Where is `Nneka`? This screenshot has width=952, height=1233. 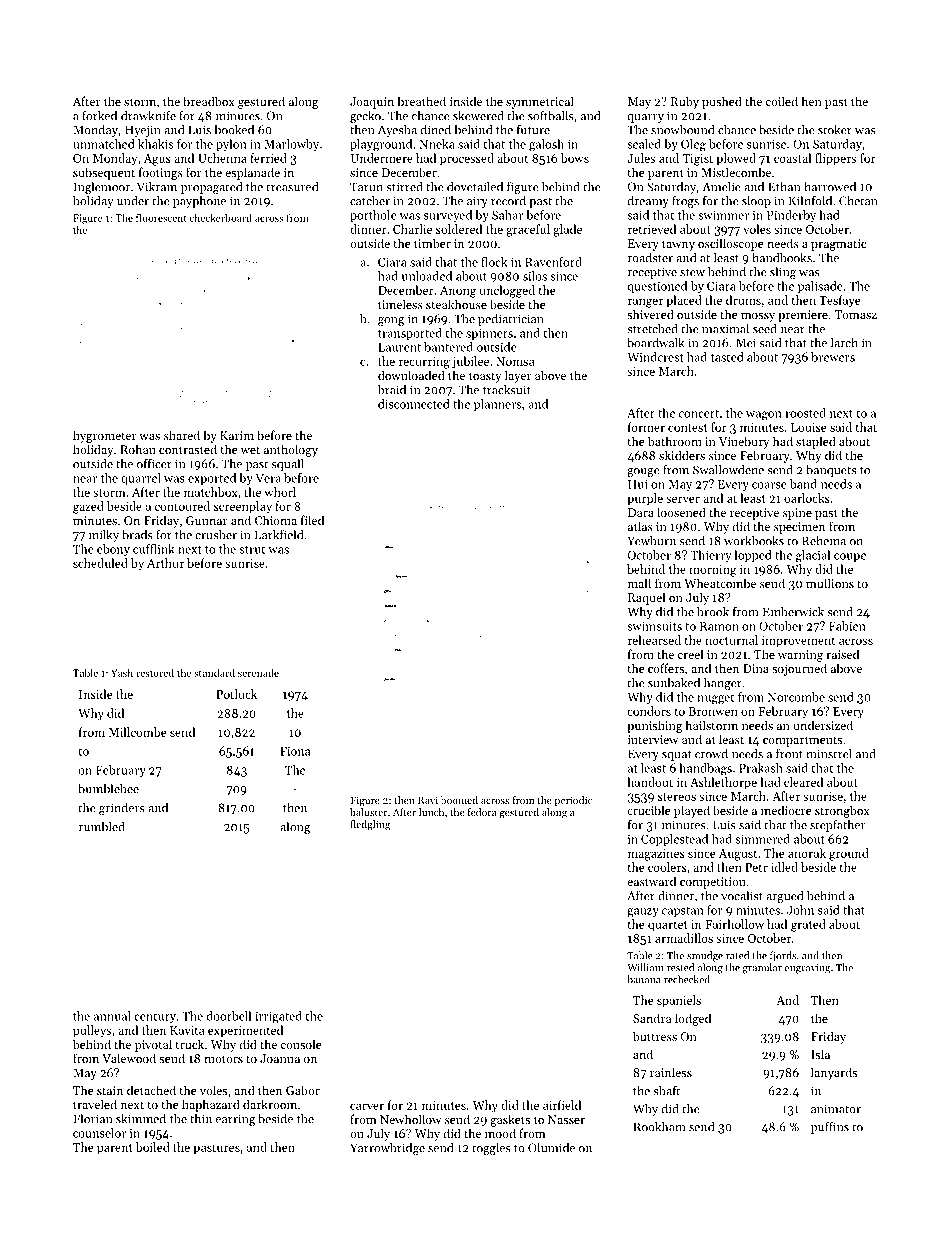 Nneka is located at coordinates (437, 144).
